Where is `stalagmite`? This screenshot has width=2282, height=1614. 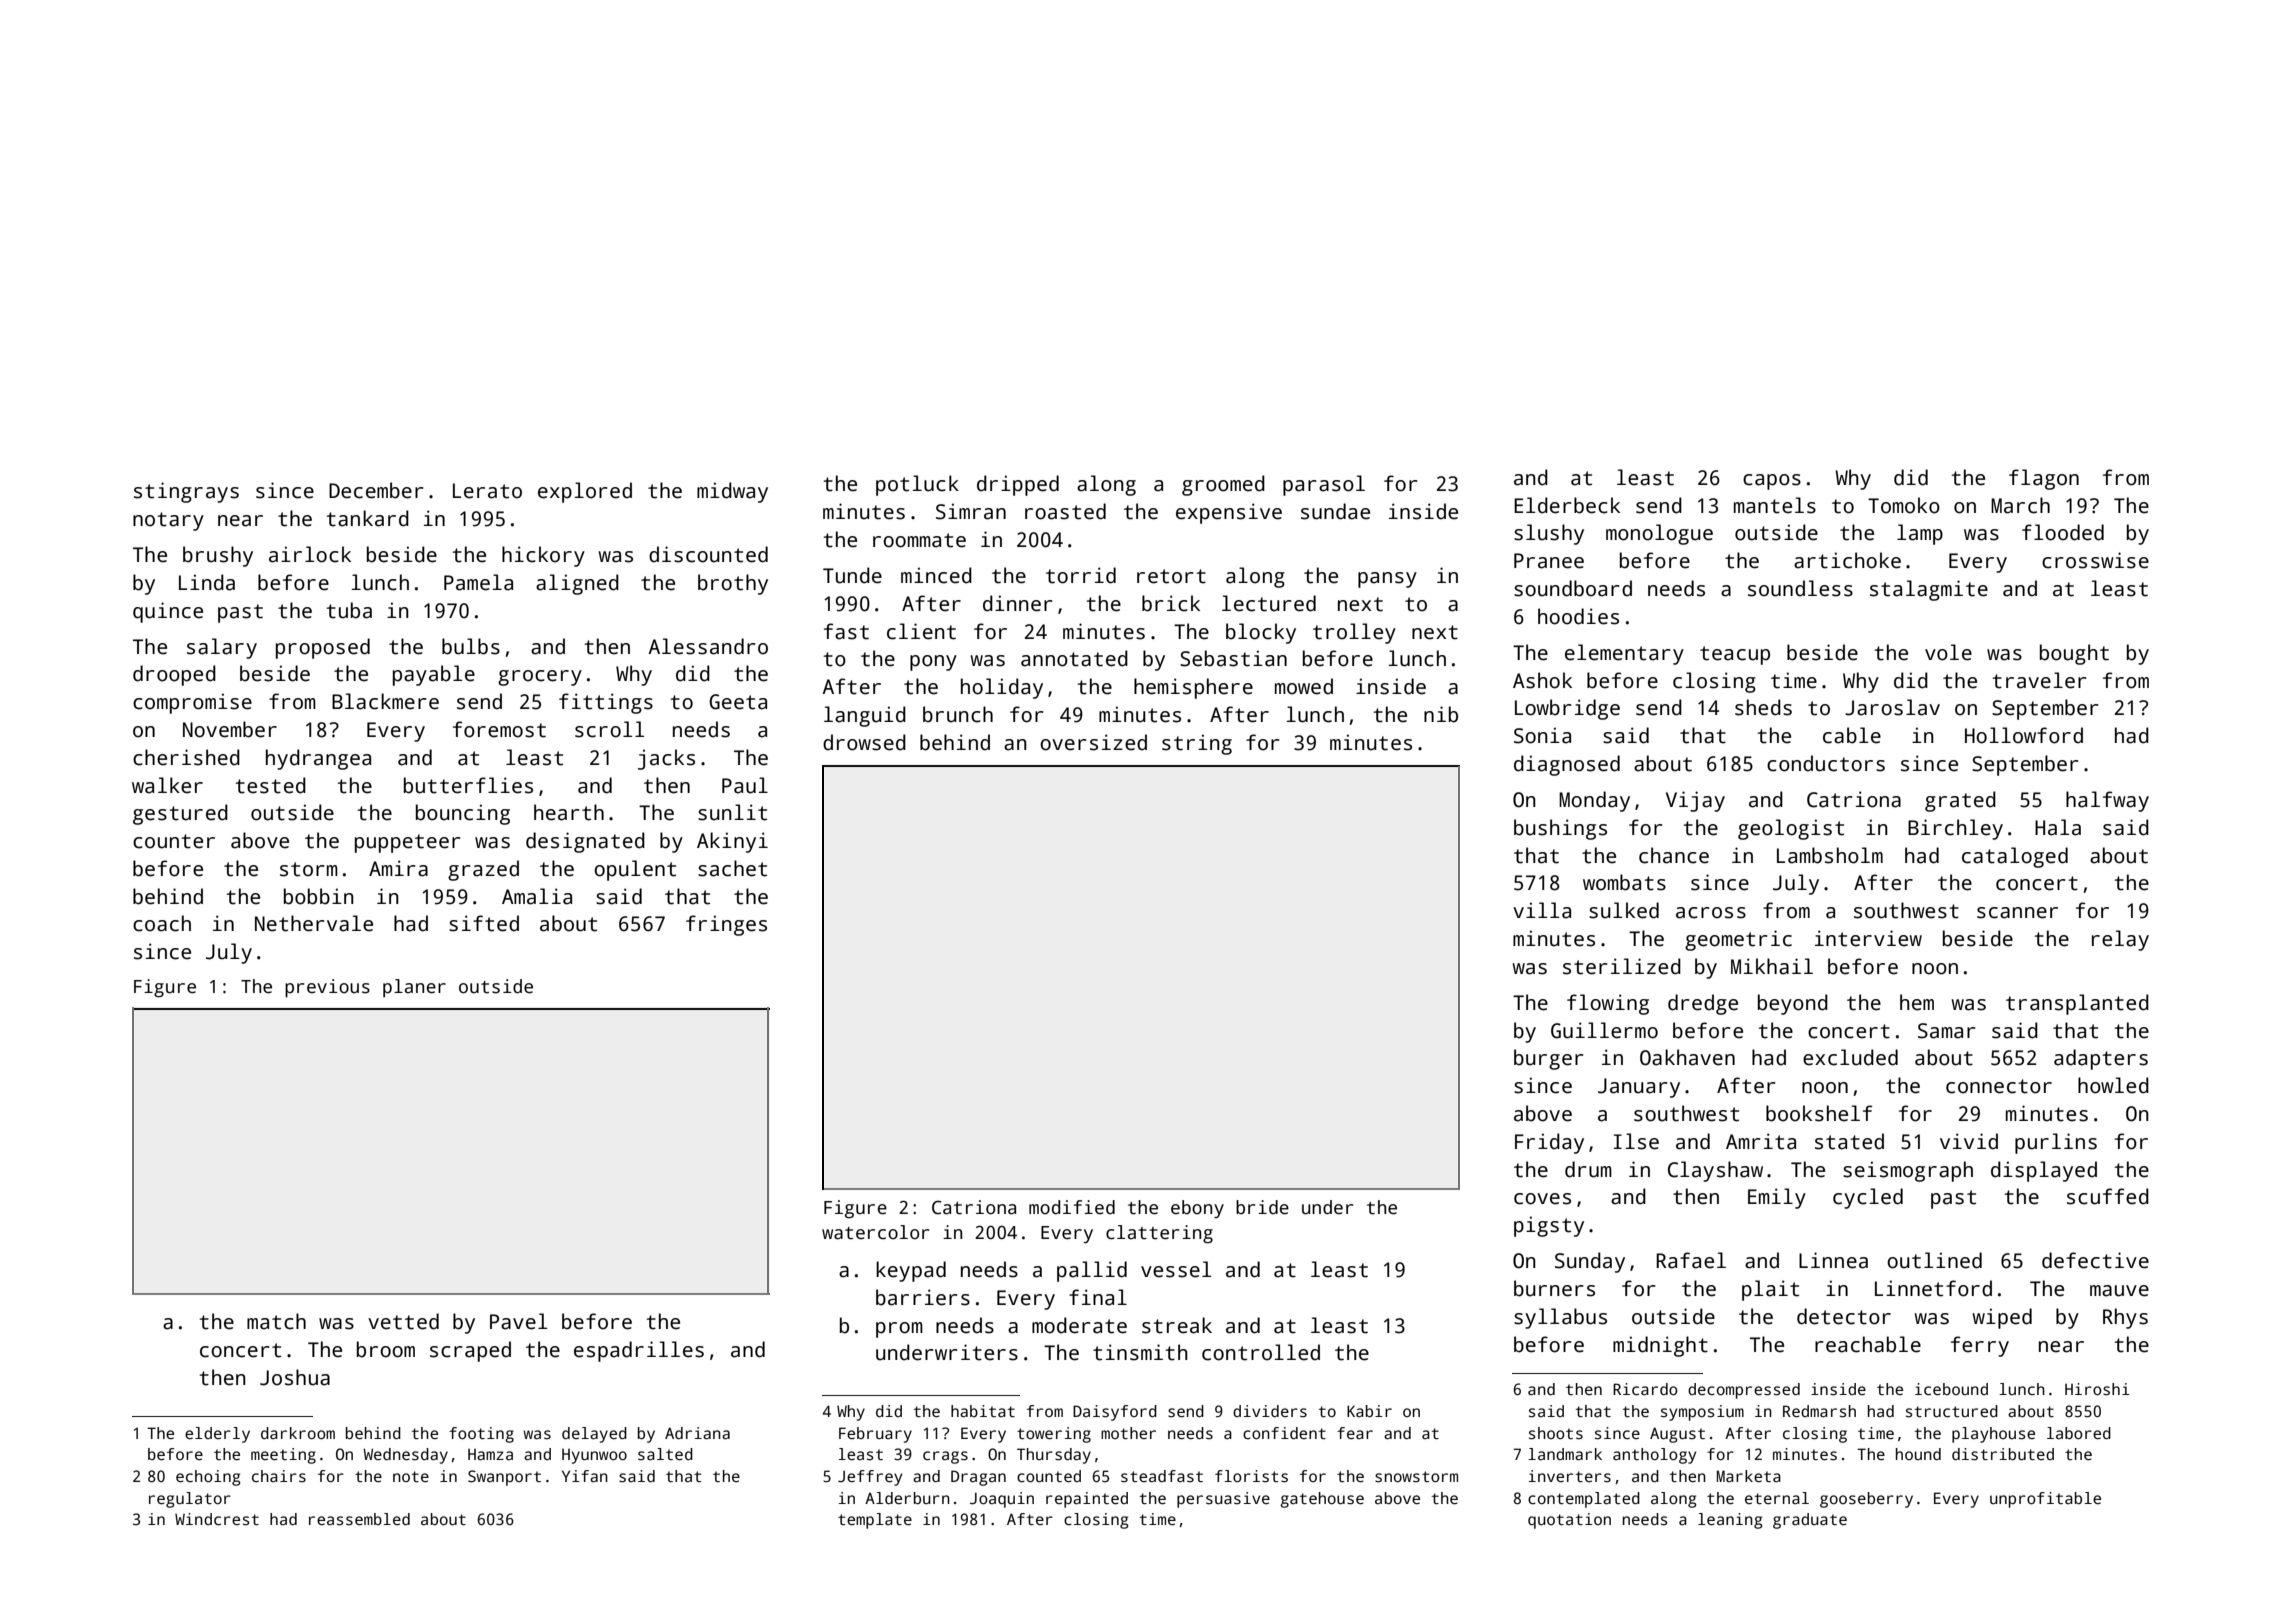
stalagmite is located at coordinates (1929, 590).
